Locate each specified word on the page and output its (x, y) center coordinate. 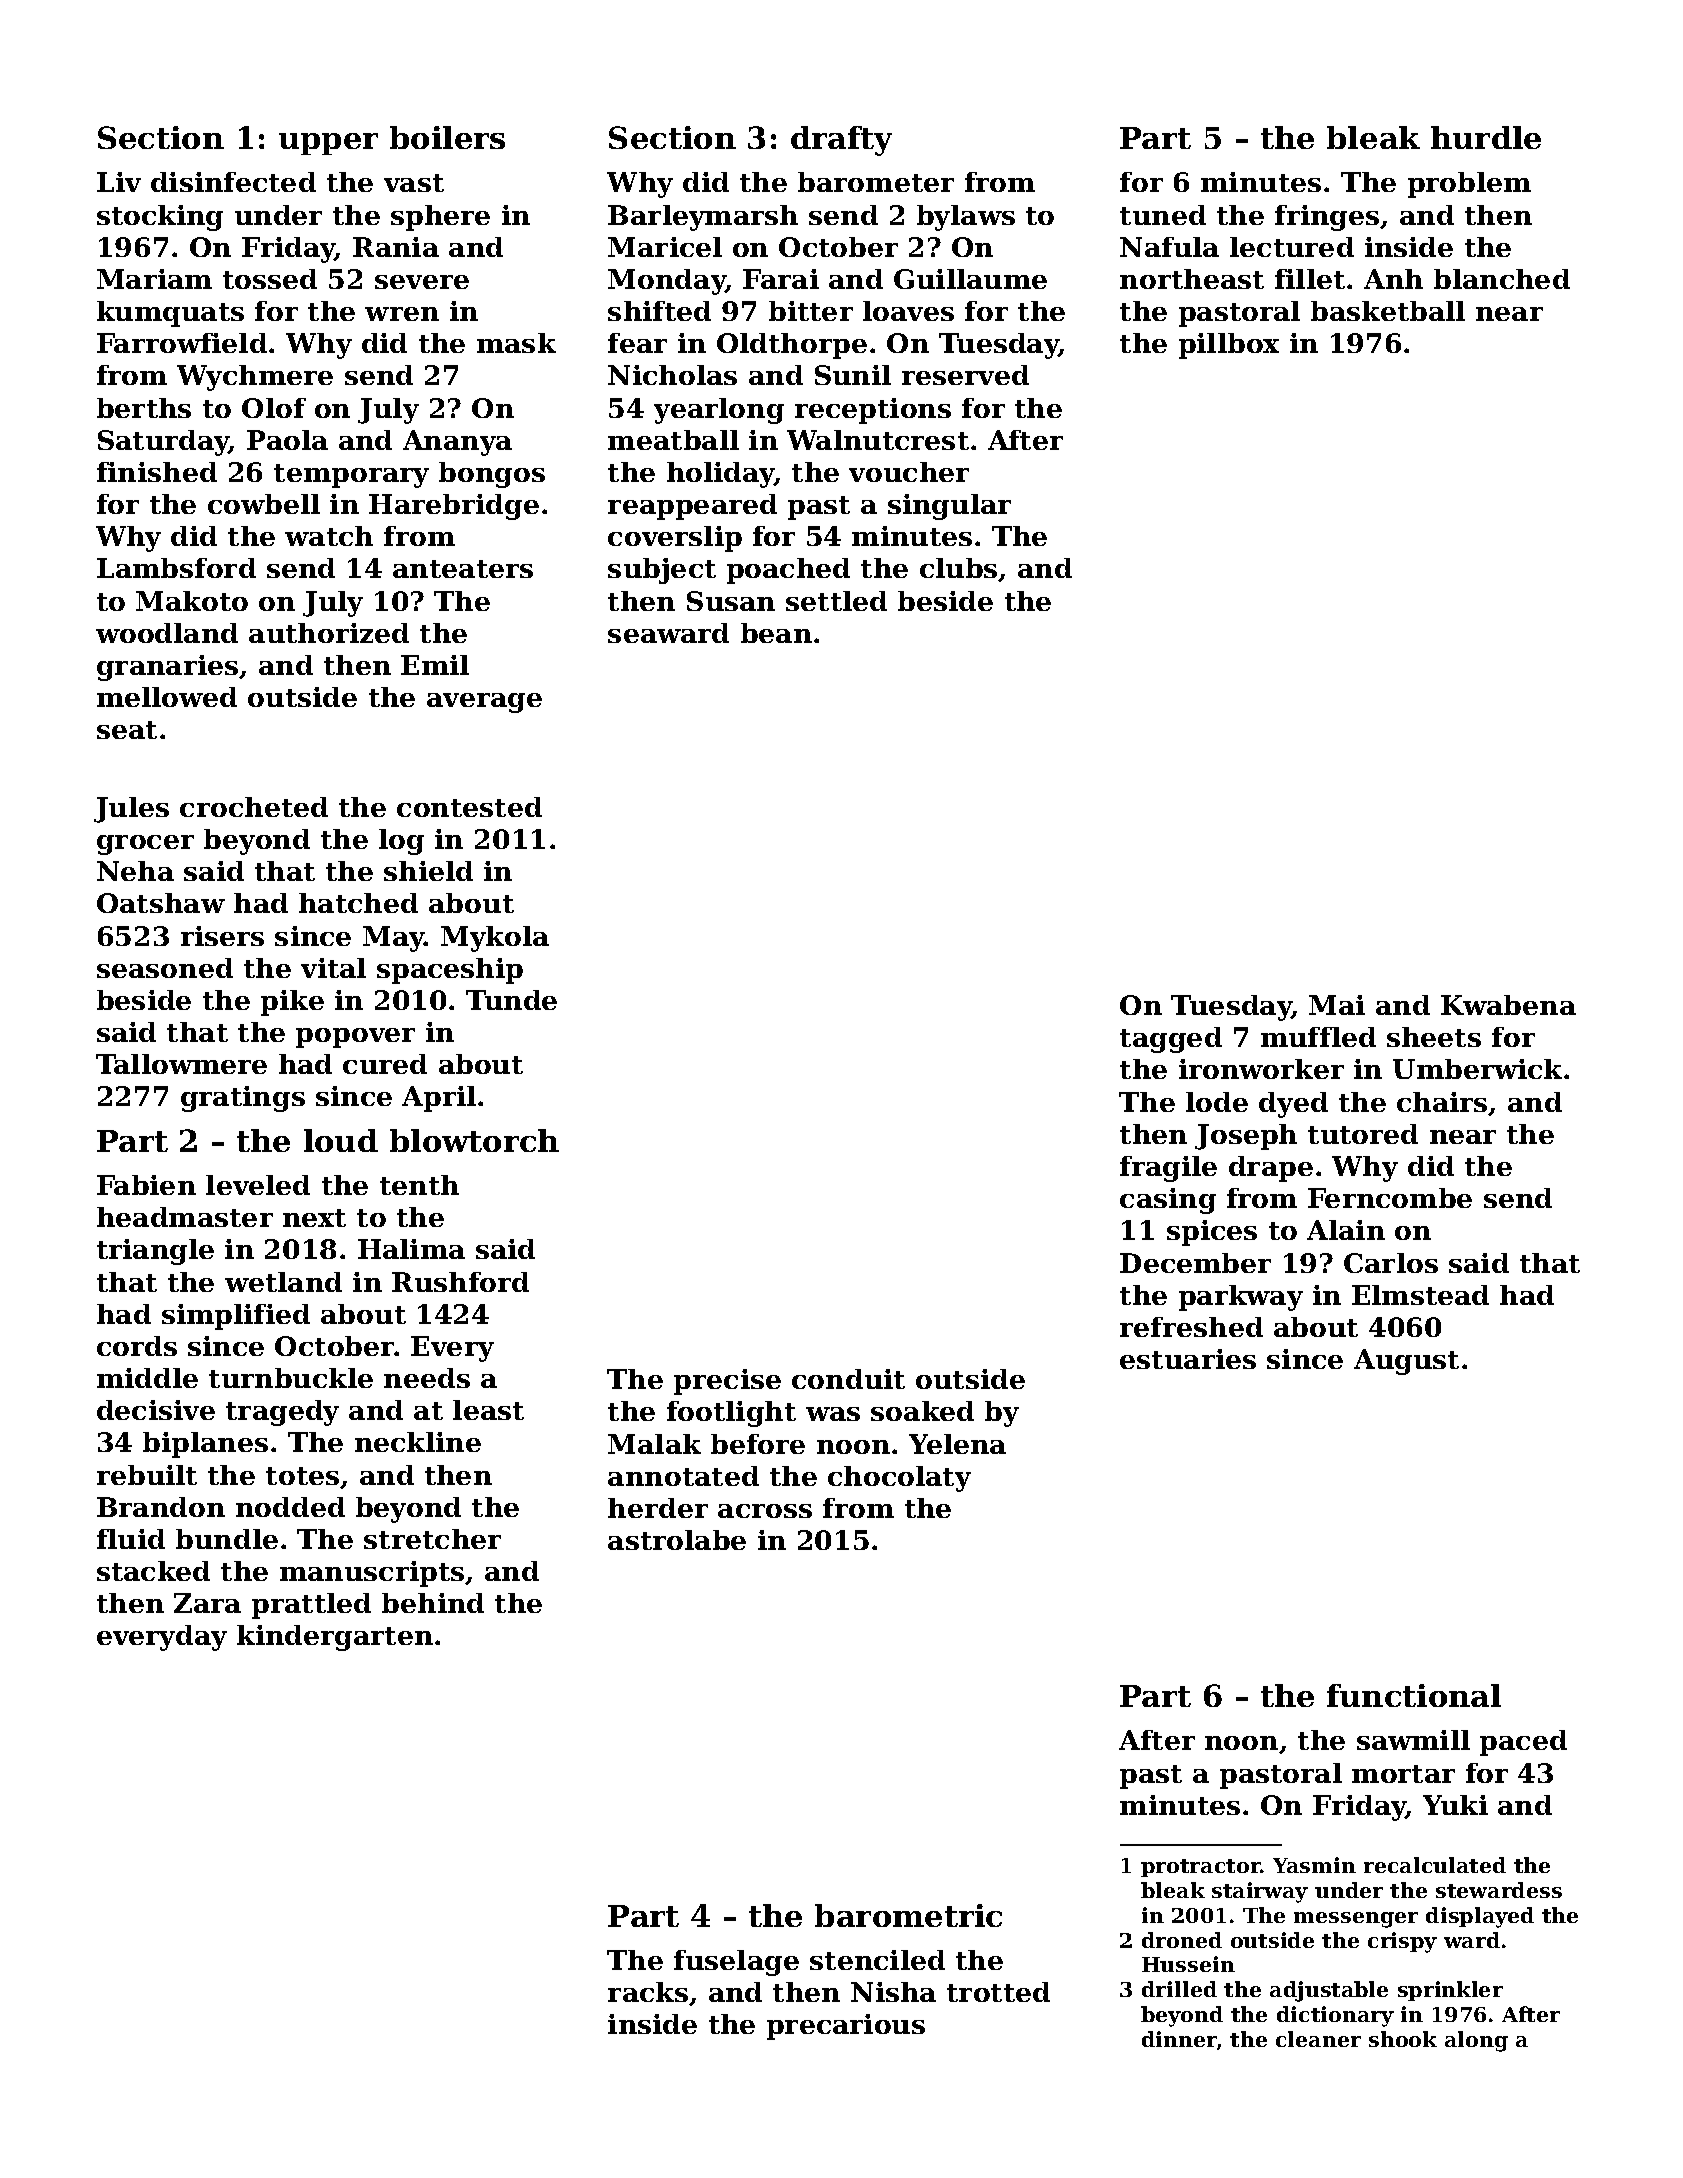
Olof (274, 408)
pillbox (1229, 346)
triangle (155, 1252)
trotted (998, 1992)
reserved (965, 375)
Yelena (957, 1444)
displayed (1480, 1917)
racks (648, 1992)
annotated (683, 1476)
